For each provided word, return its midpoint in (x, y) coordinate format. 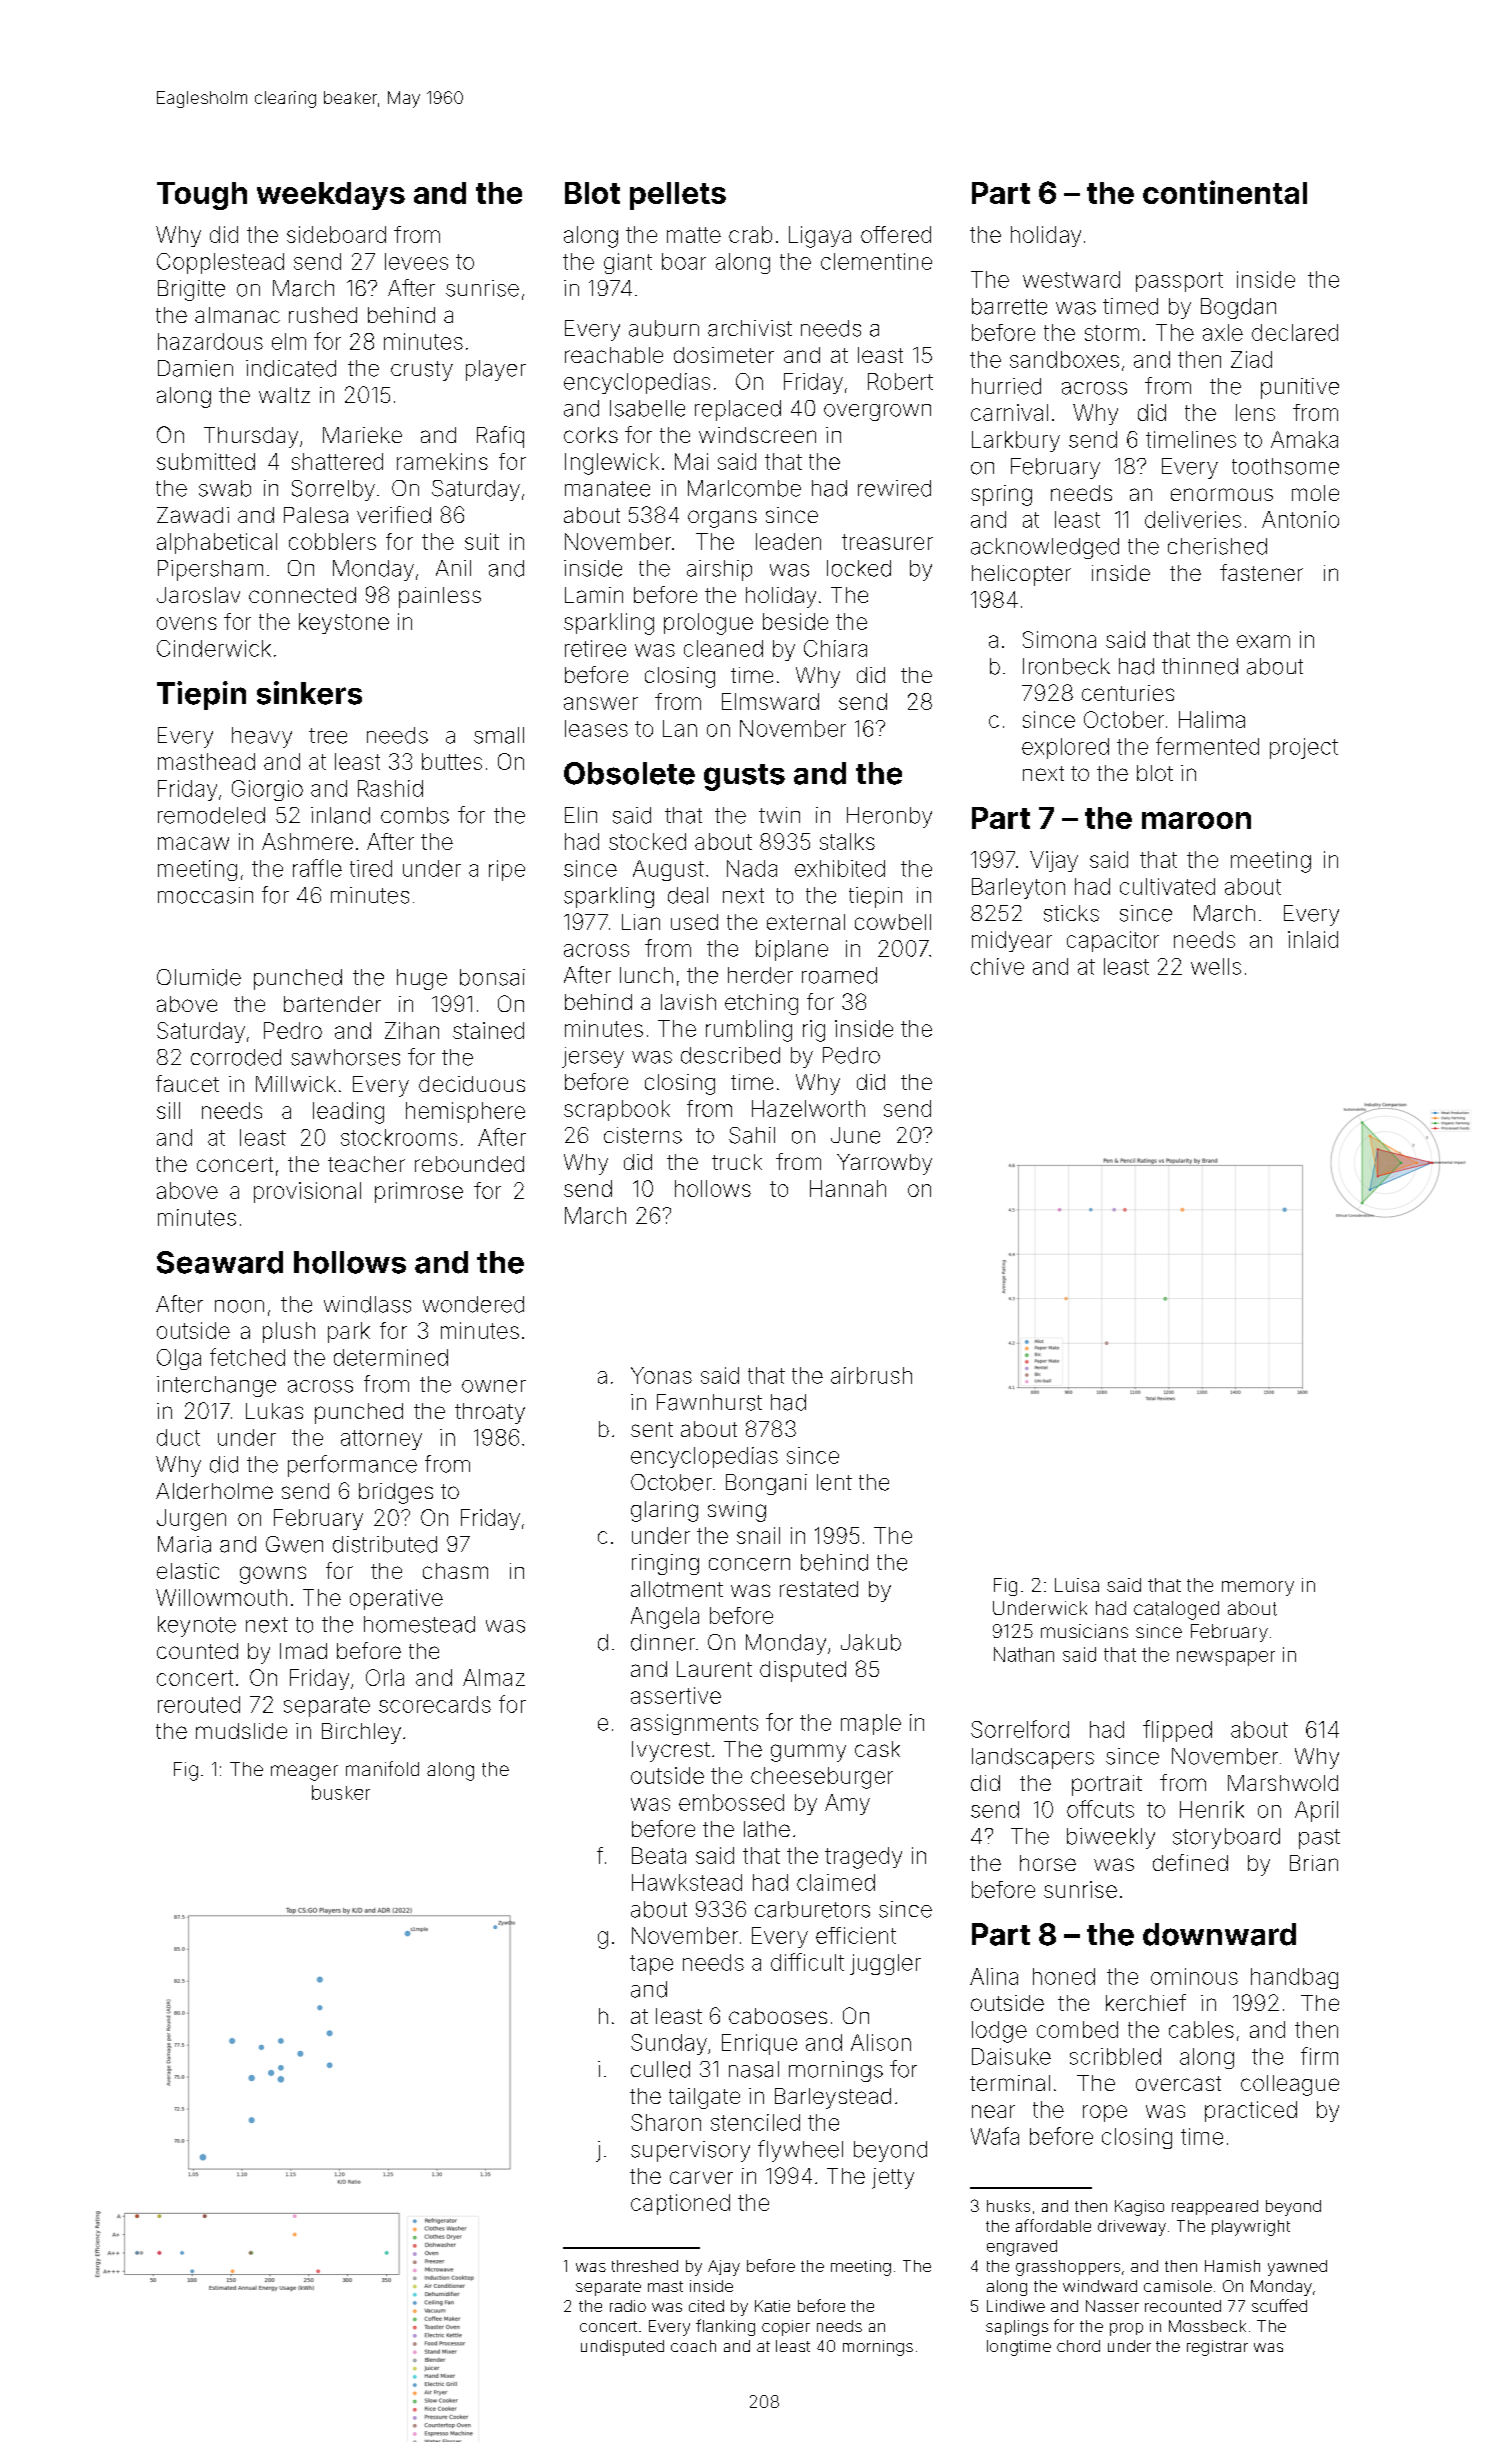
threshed (645, 2266)
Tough (202, 196)
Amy (847, 1804)
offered (896, 234)
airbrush (871, 1375)
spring (1001, 495)
